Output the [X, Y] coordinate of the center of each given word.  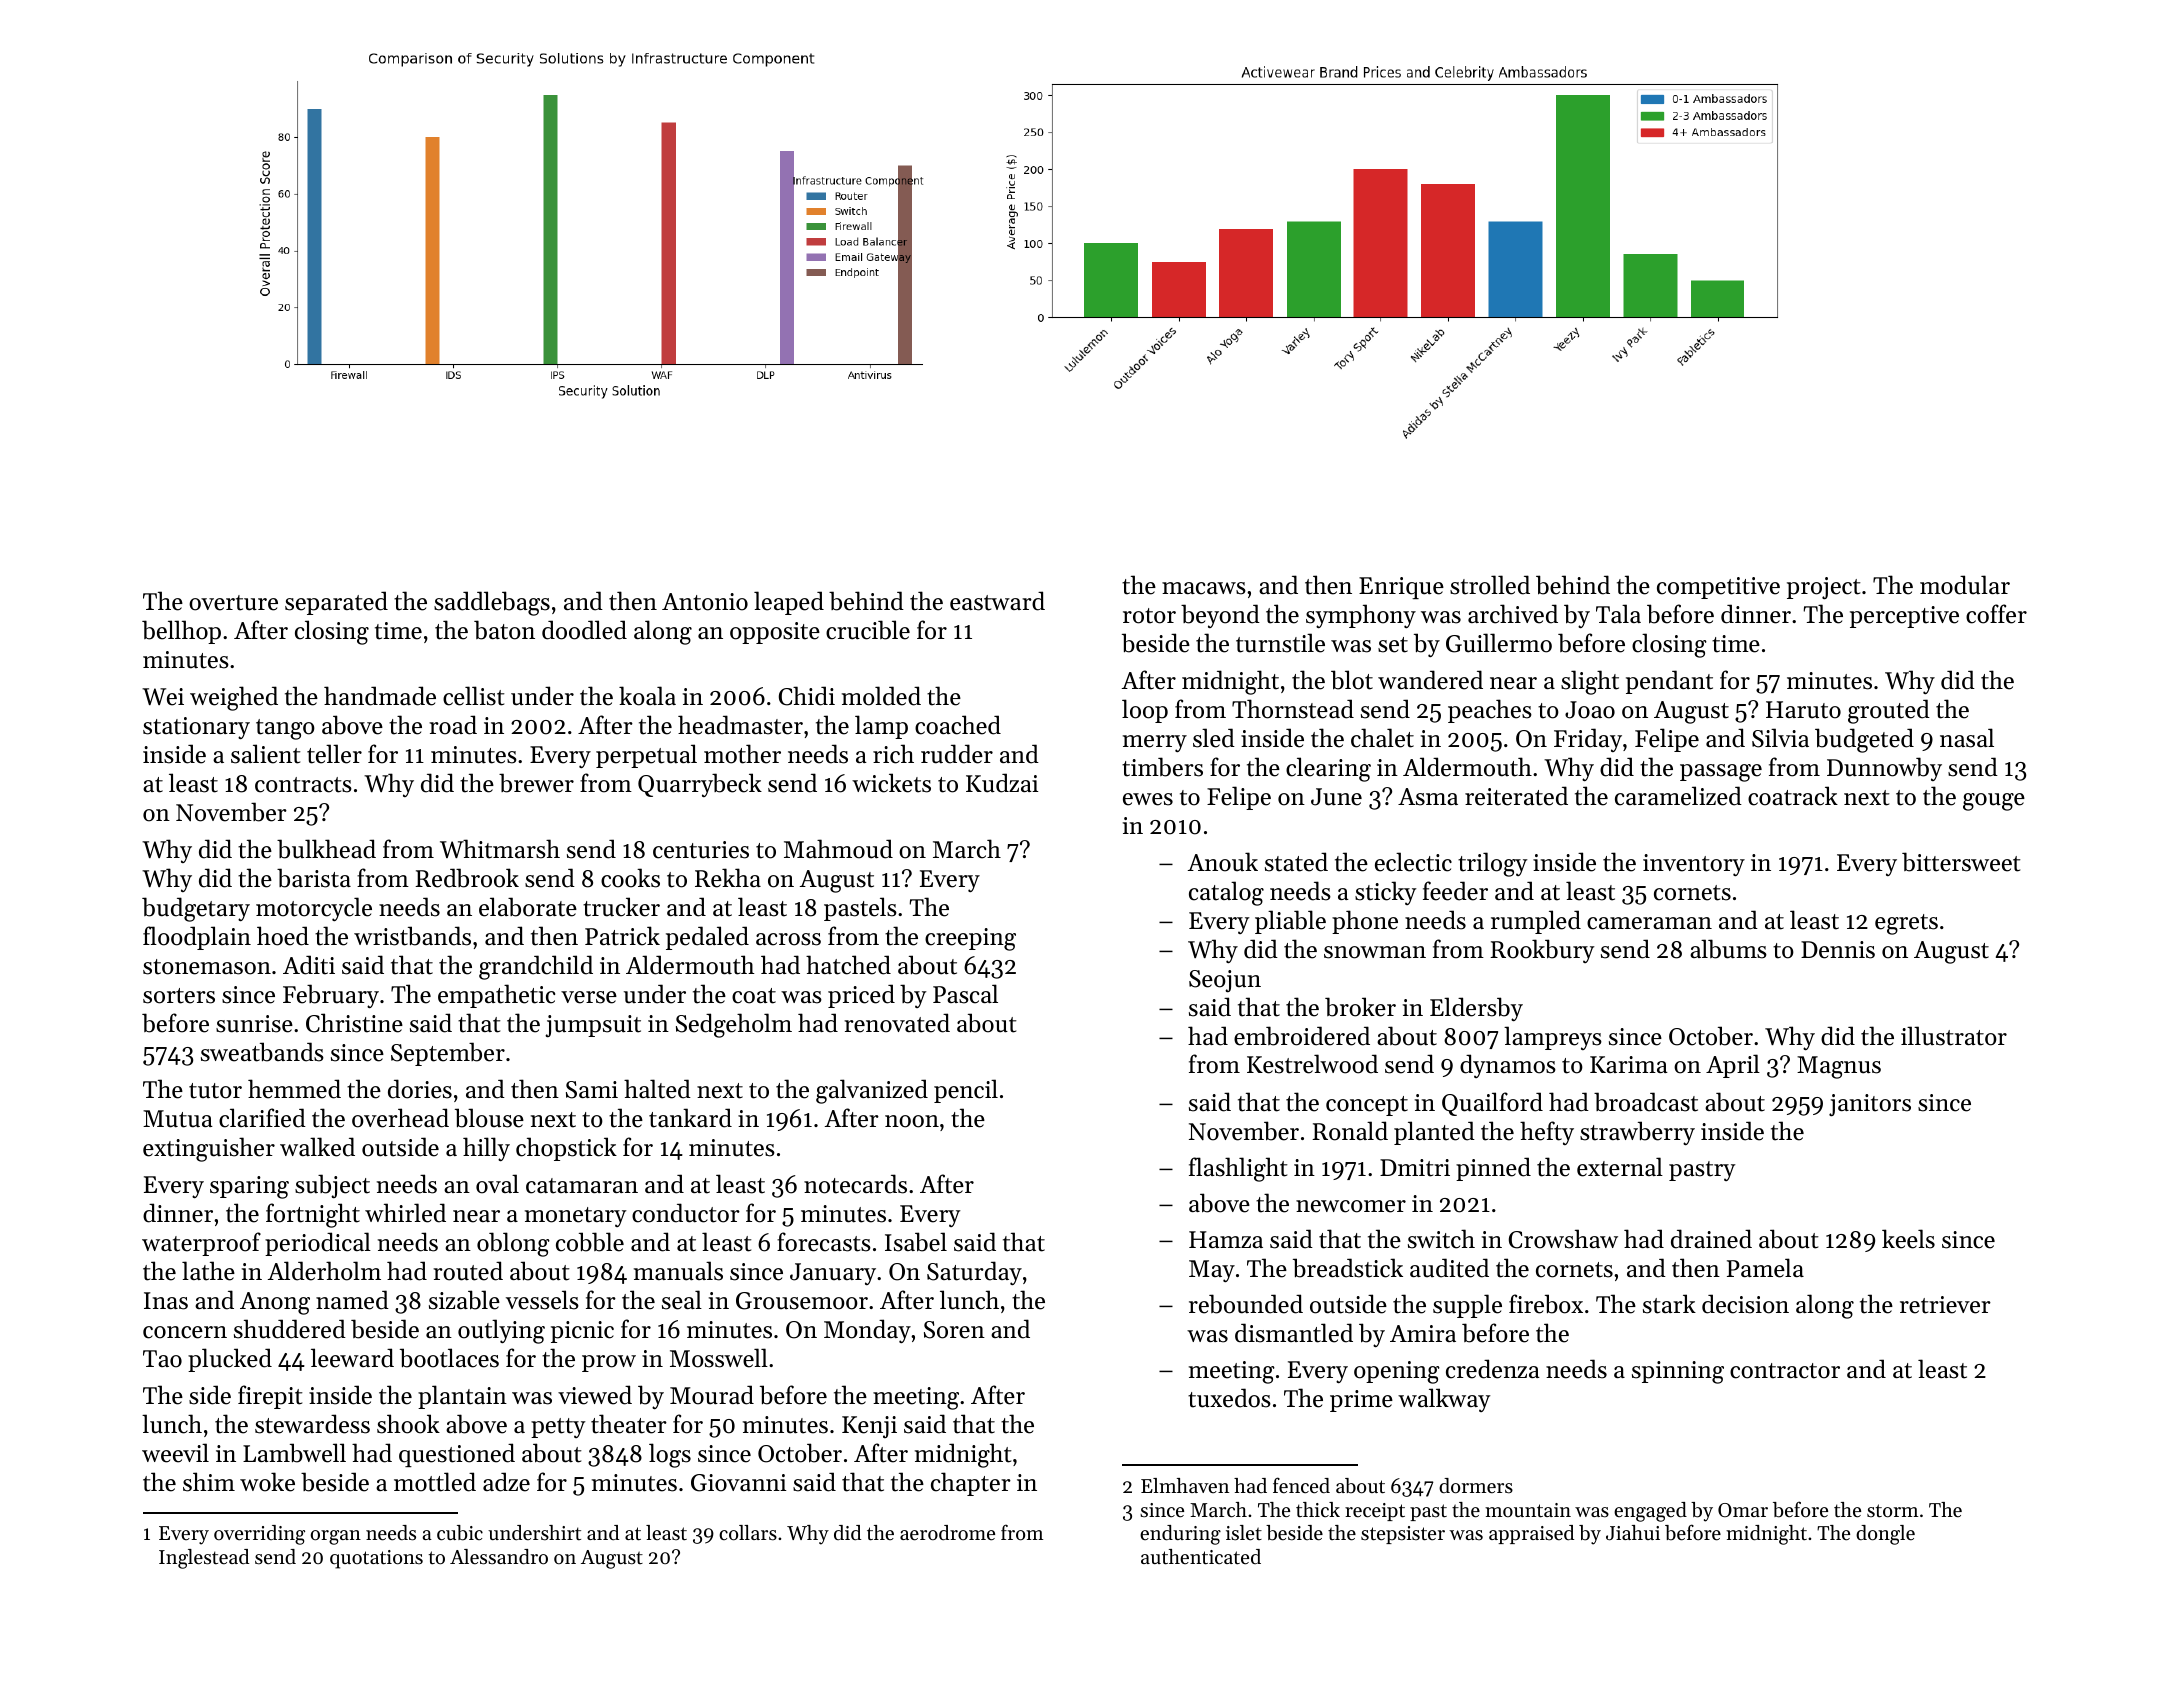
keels [1908, 1239]
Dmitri [1415, 1168]
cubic [460, 1533]
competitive [1718, 588]
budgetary [196, 909]
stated [1296, 862]
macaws [1204, 588]
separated [336, 603]
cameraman [1649, 923]
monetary [576, 1217]
